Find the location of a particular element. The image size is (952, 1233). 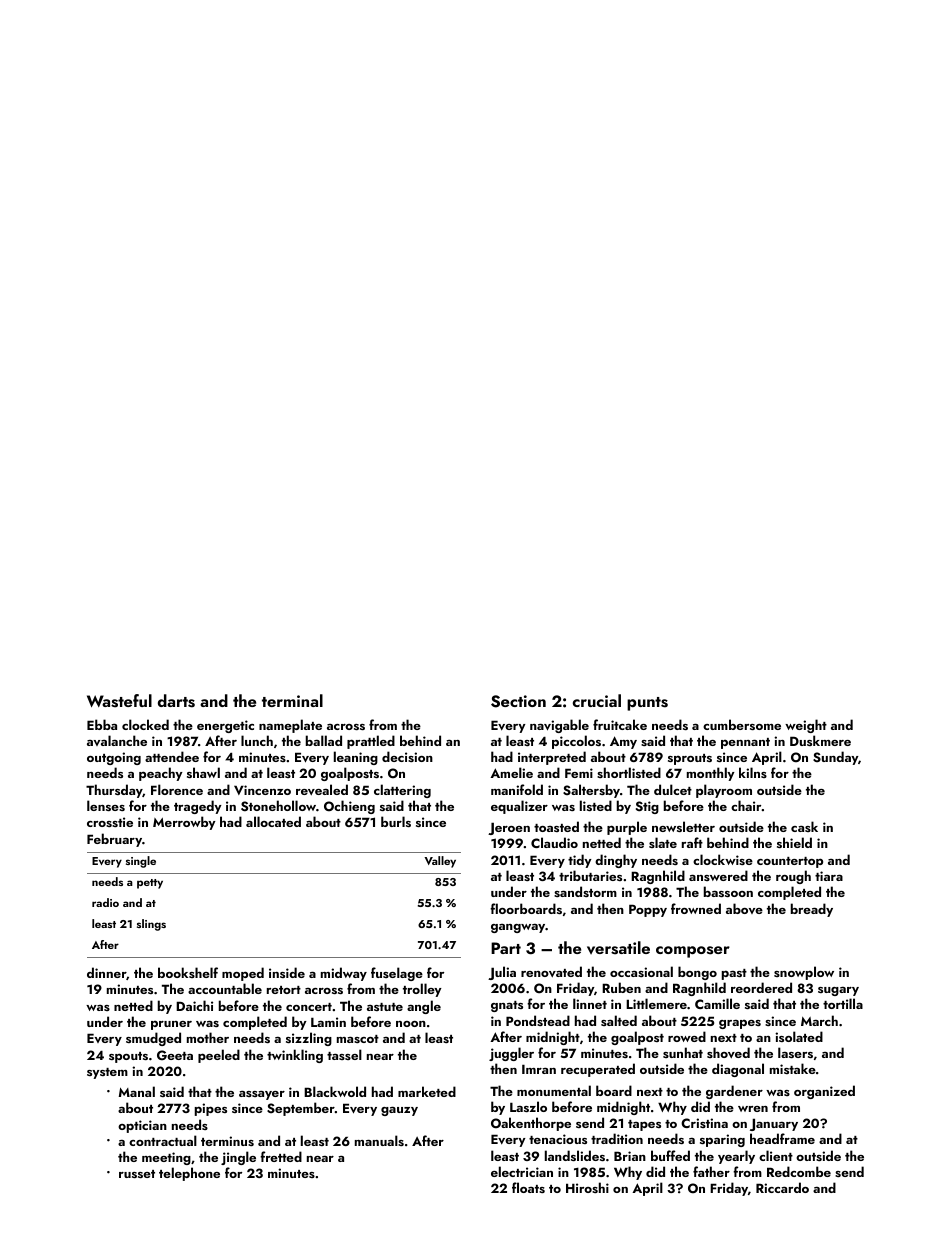

chair is located at coordinates (746, 805).
